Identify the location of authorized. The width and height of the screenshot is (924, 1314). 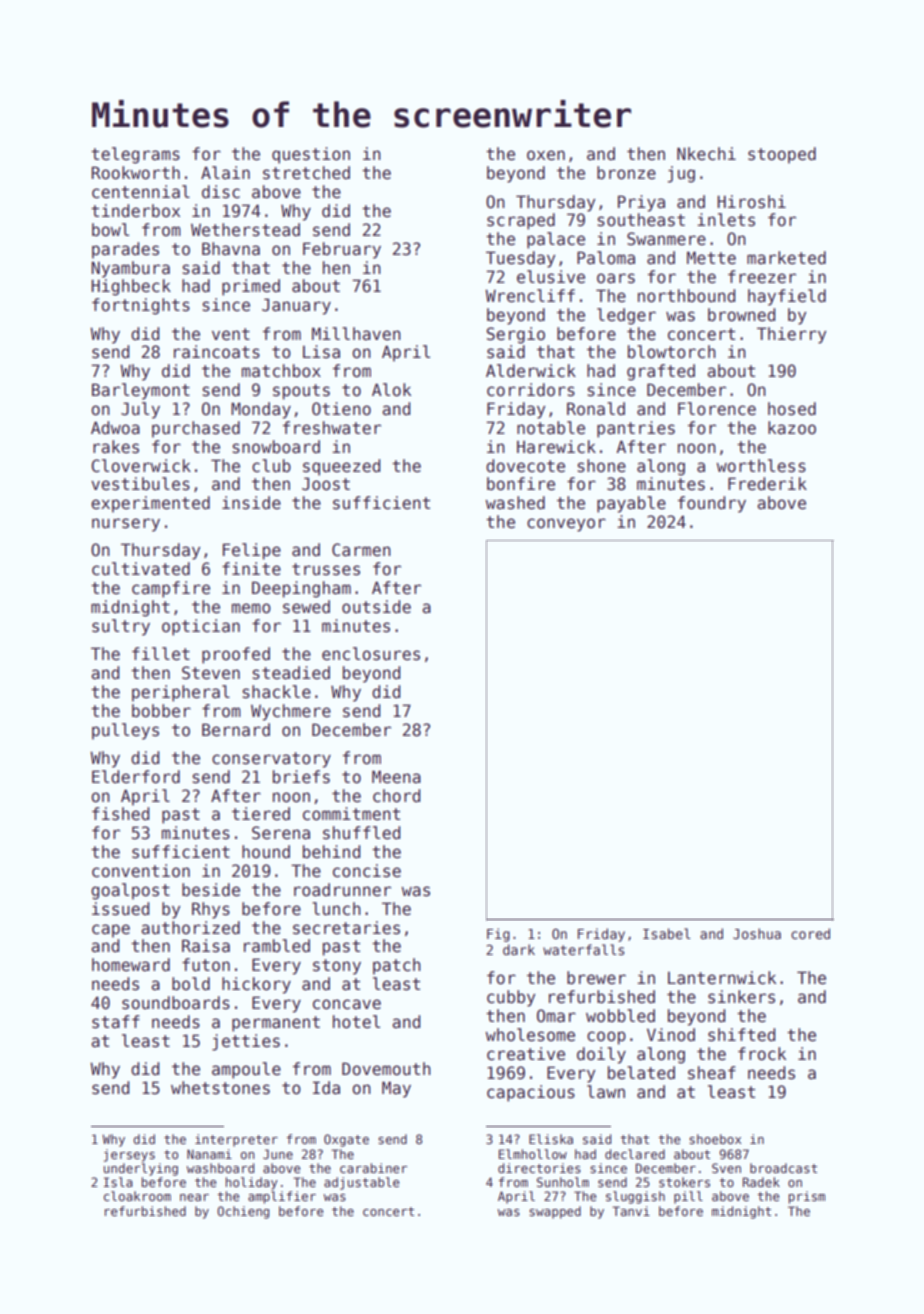
(190, 928).
